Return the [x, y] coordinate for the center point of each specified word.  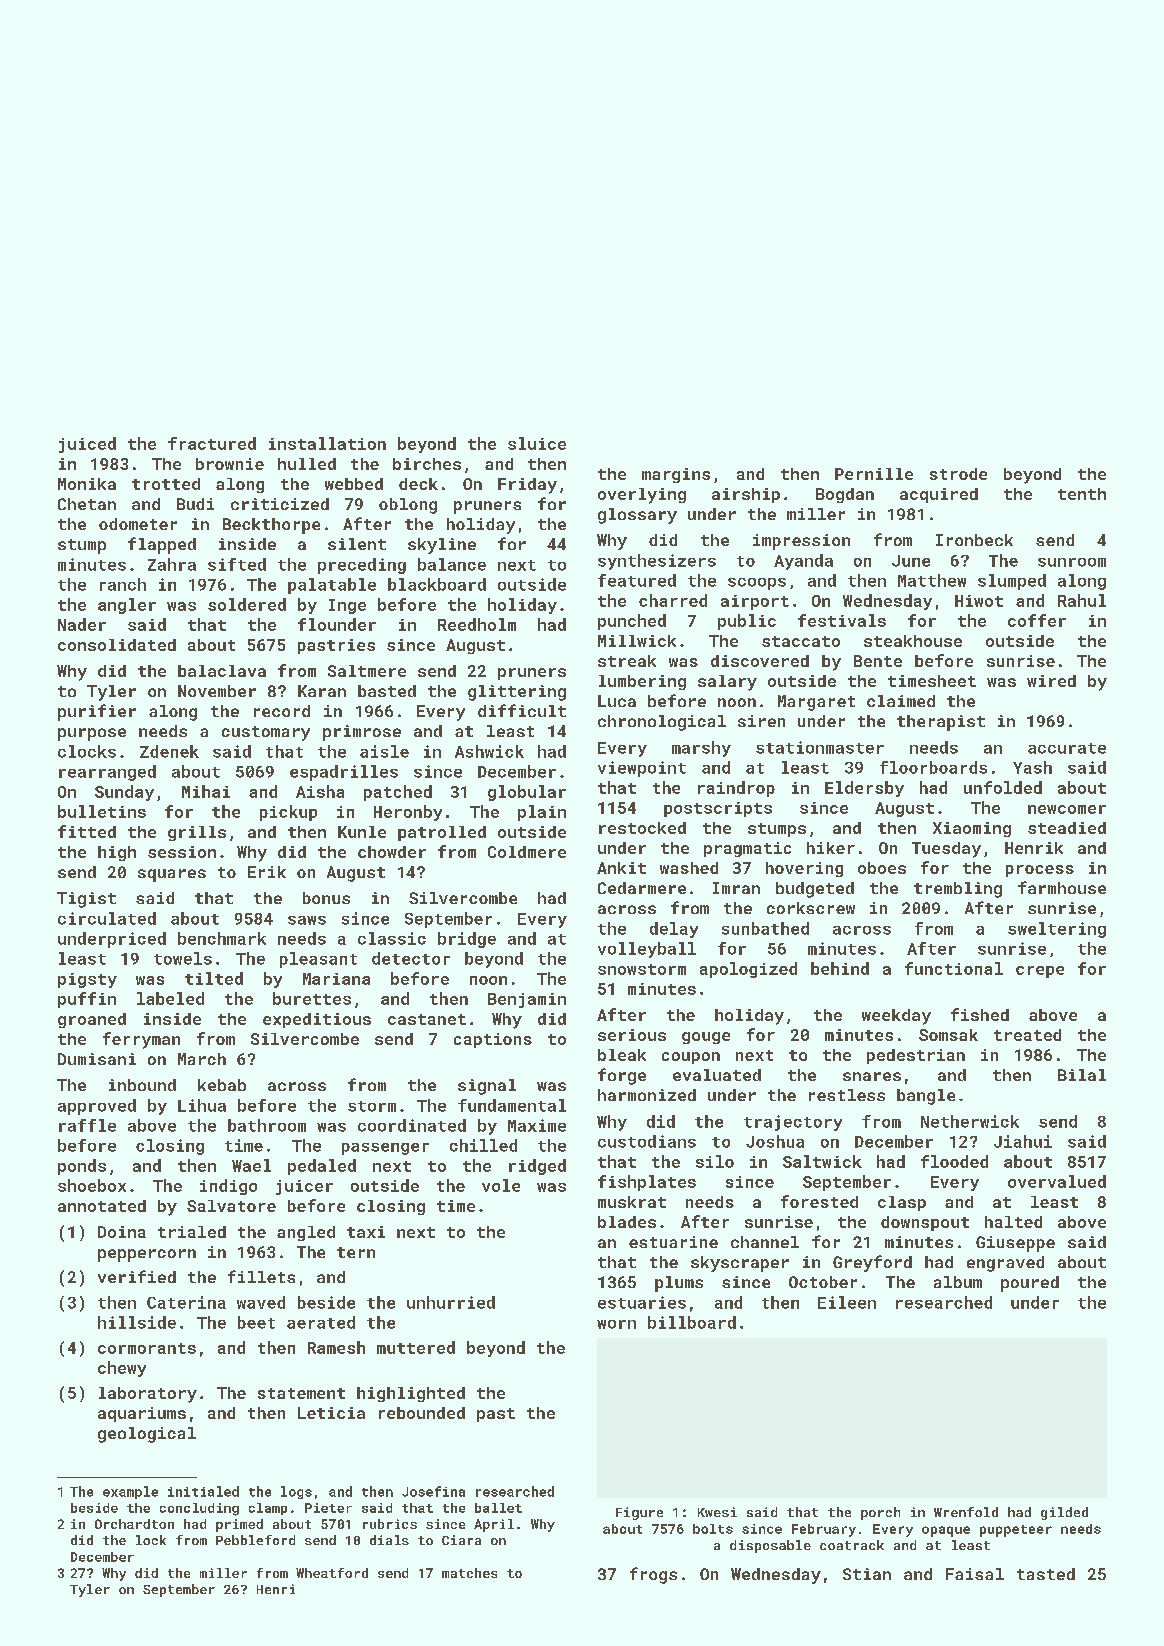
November [217, 691]
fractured [212, 443]
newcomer [1067, 809]
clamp [268, 1509]
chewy [122, 1369]
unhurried [451, 1302]
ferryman [141, 1040]
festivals [842, 620]
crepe [1040, 972]
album [958, 1282]
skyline [442, 546]
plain [542, 813]
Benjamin [527, 1000]
